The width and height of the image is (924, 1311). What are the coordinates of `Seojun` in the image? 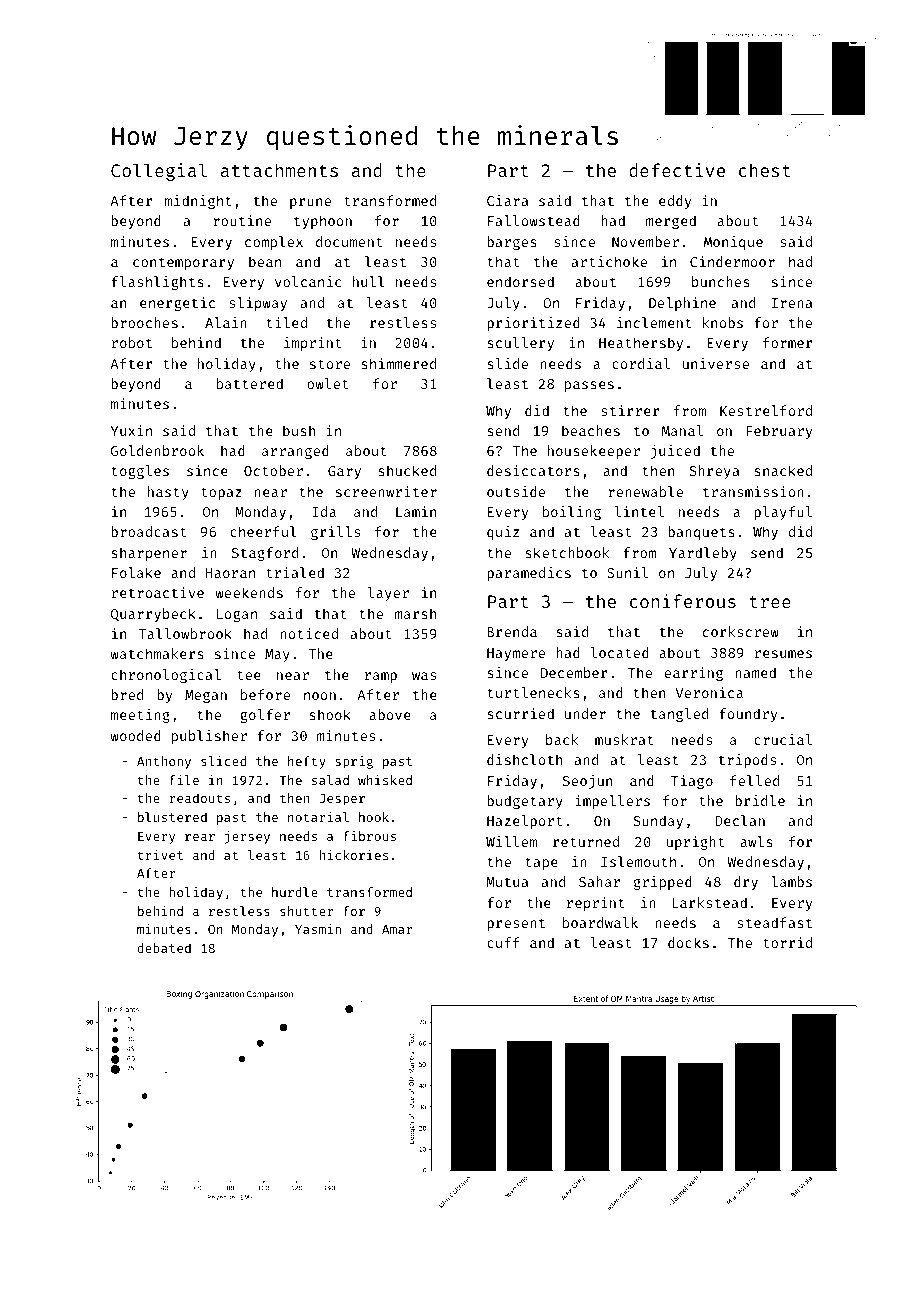 It's located at (587, 782).
